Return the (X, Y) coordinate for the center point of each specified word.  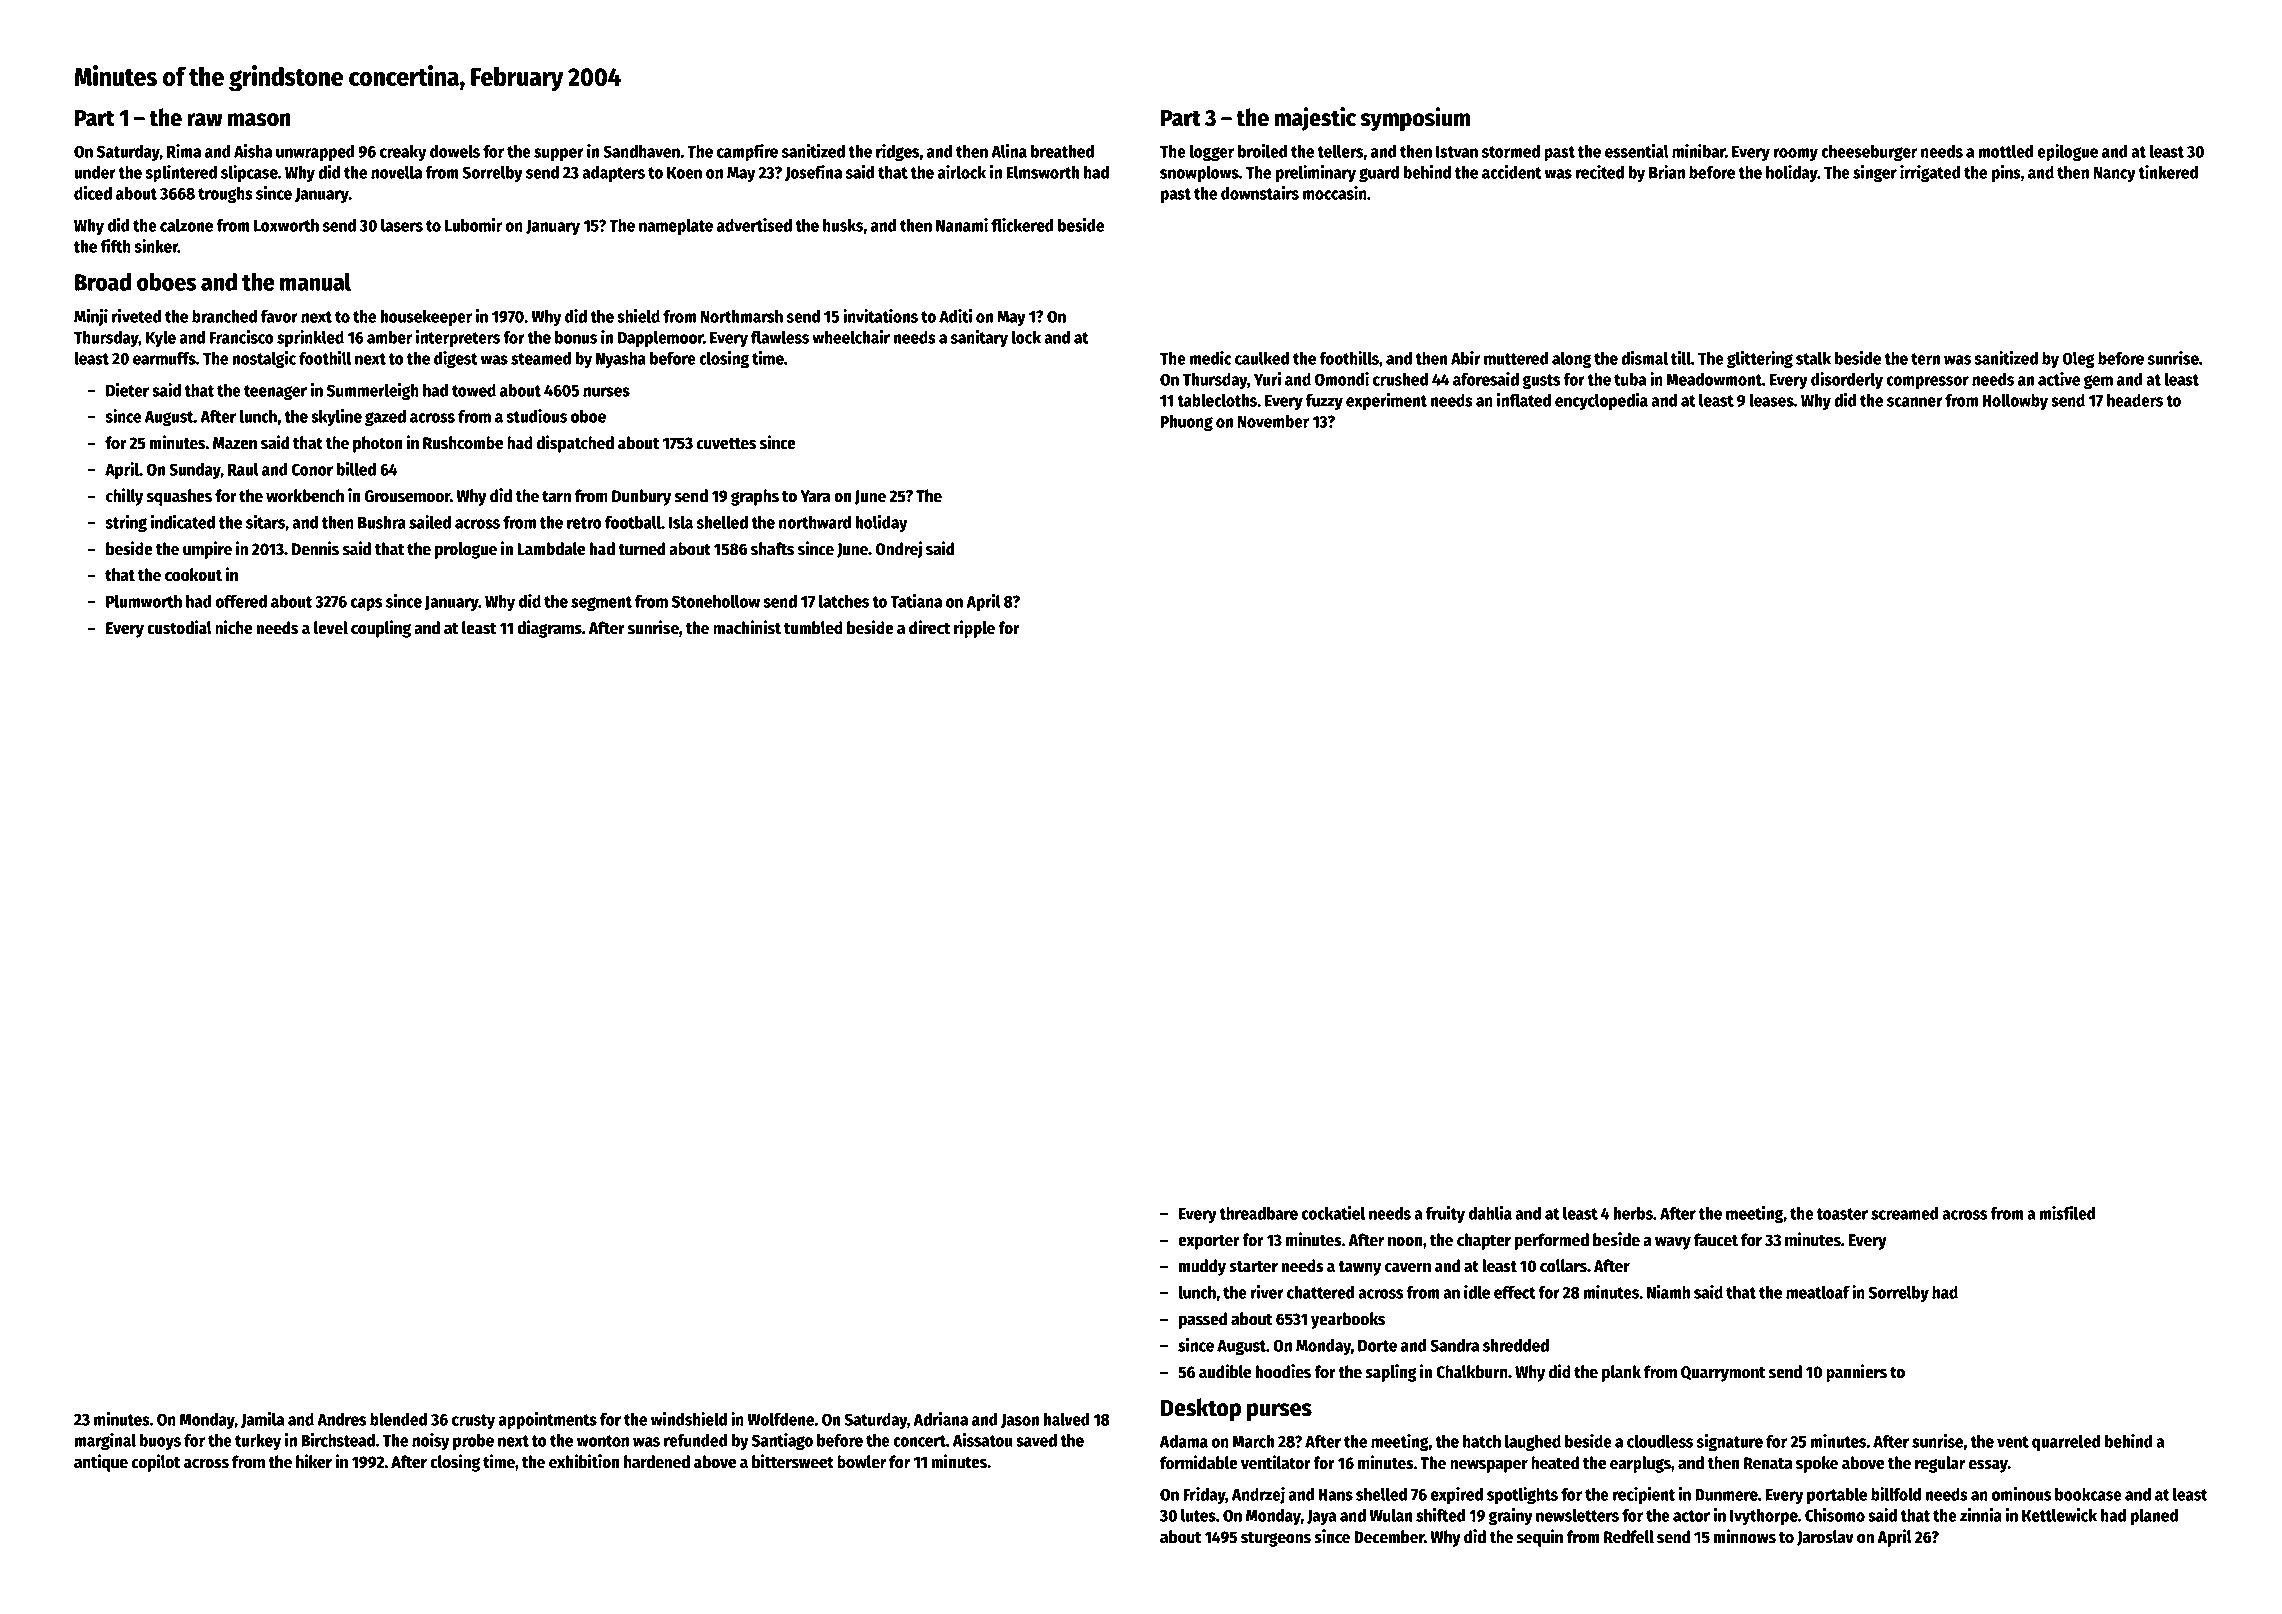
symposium (1415, 119)
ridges (898, 152)
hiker (314, 1461)
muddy (1202, 1267)
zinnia (1981, 1515)
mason (259, 120)
